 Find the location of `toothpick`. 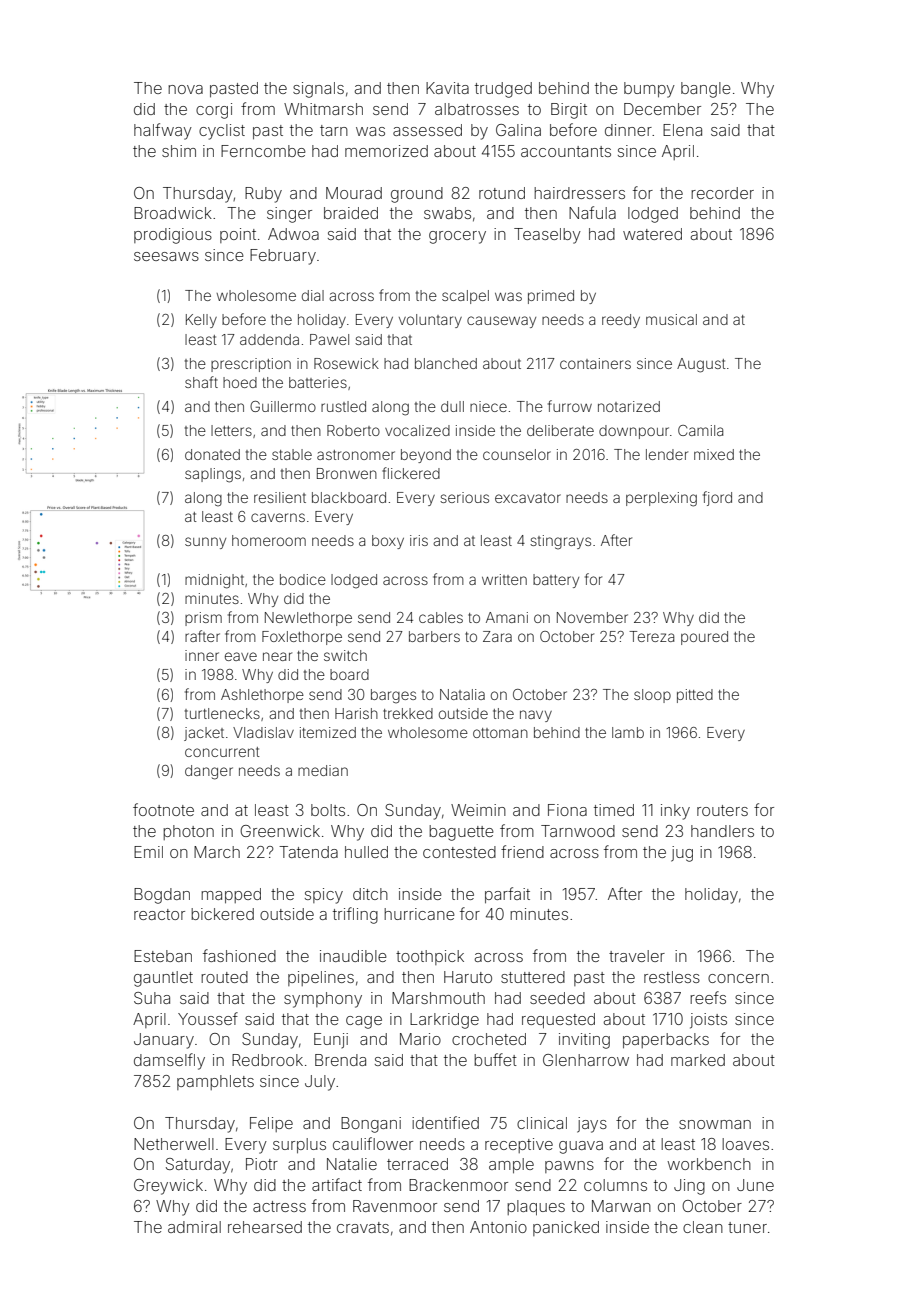

toothpick is located at coordinates (430, 957).
